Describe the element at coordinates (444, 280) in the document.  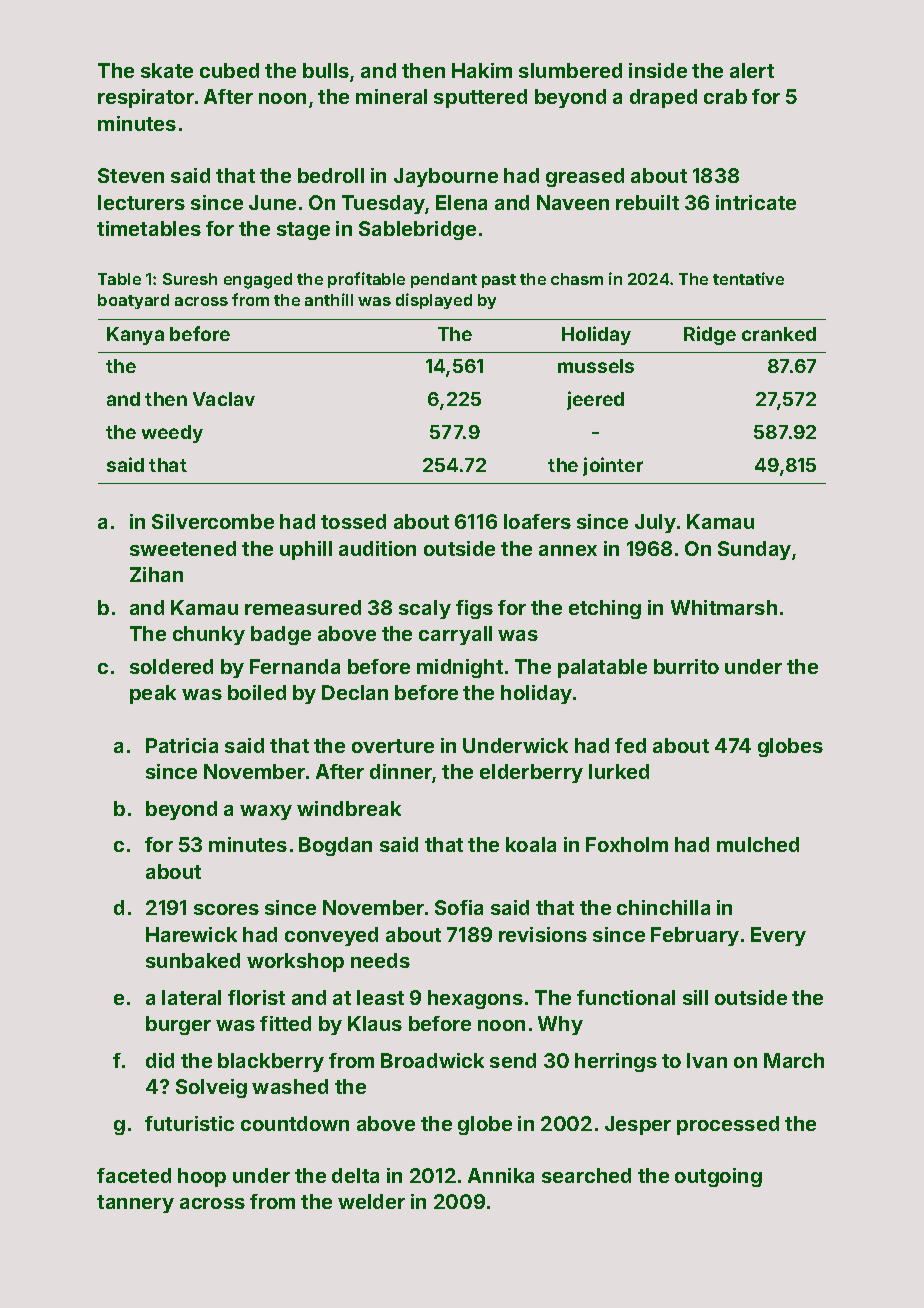
I see `pendant` at that location.
